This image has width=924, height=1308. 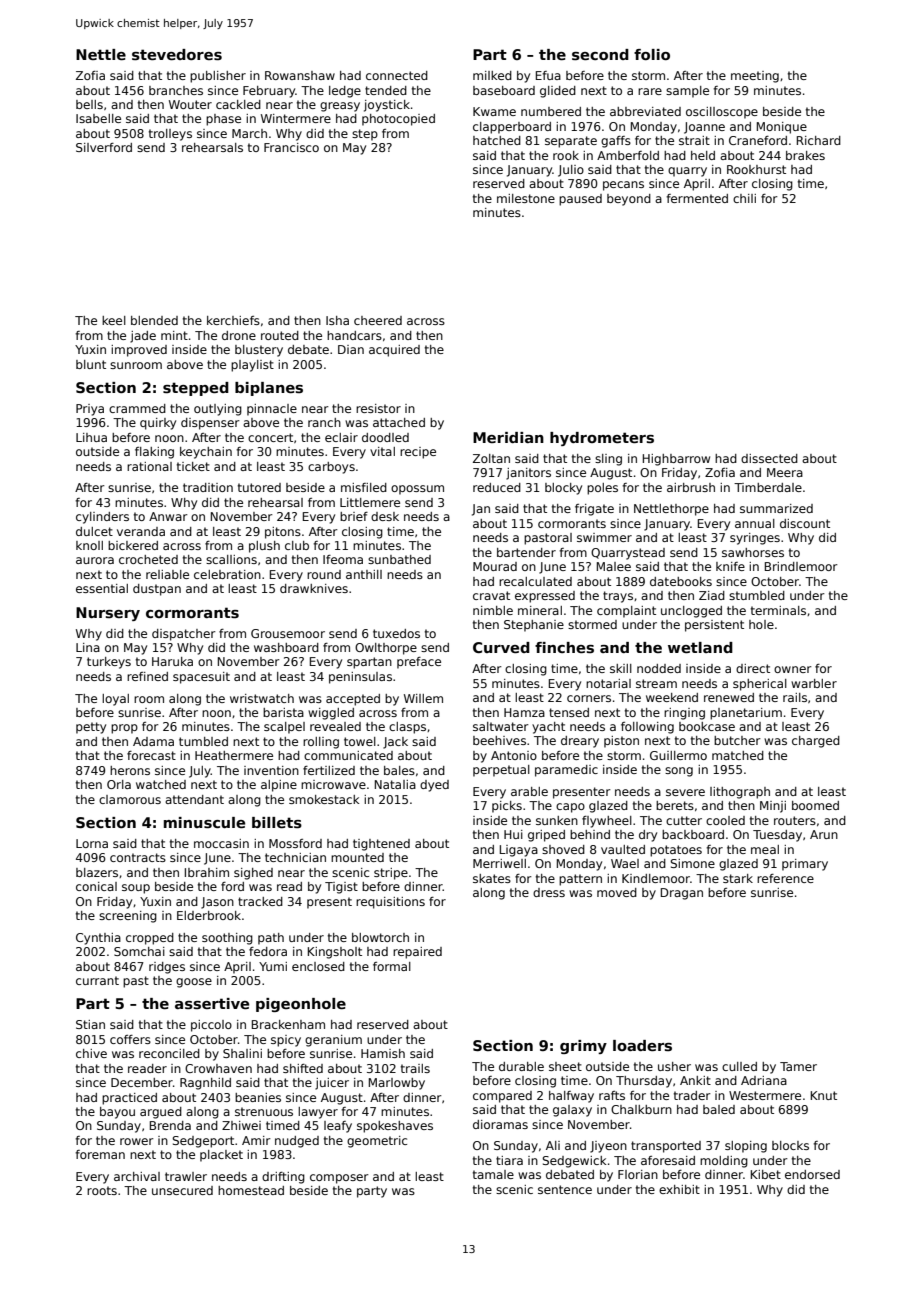 What do you see at coordinates (679, 772) in the image?
I see `song` at bounding box center [679, 772].
